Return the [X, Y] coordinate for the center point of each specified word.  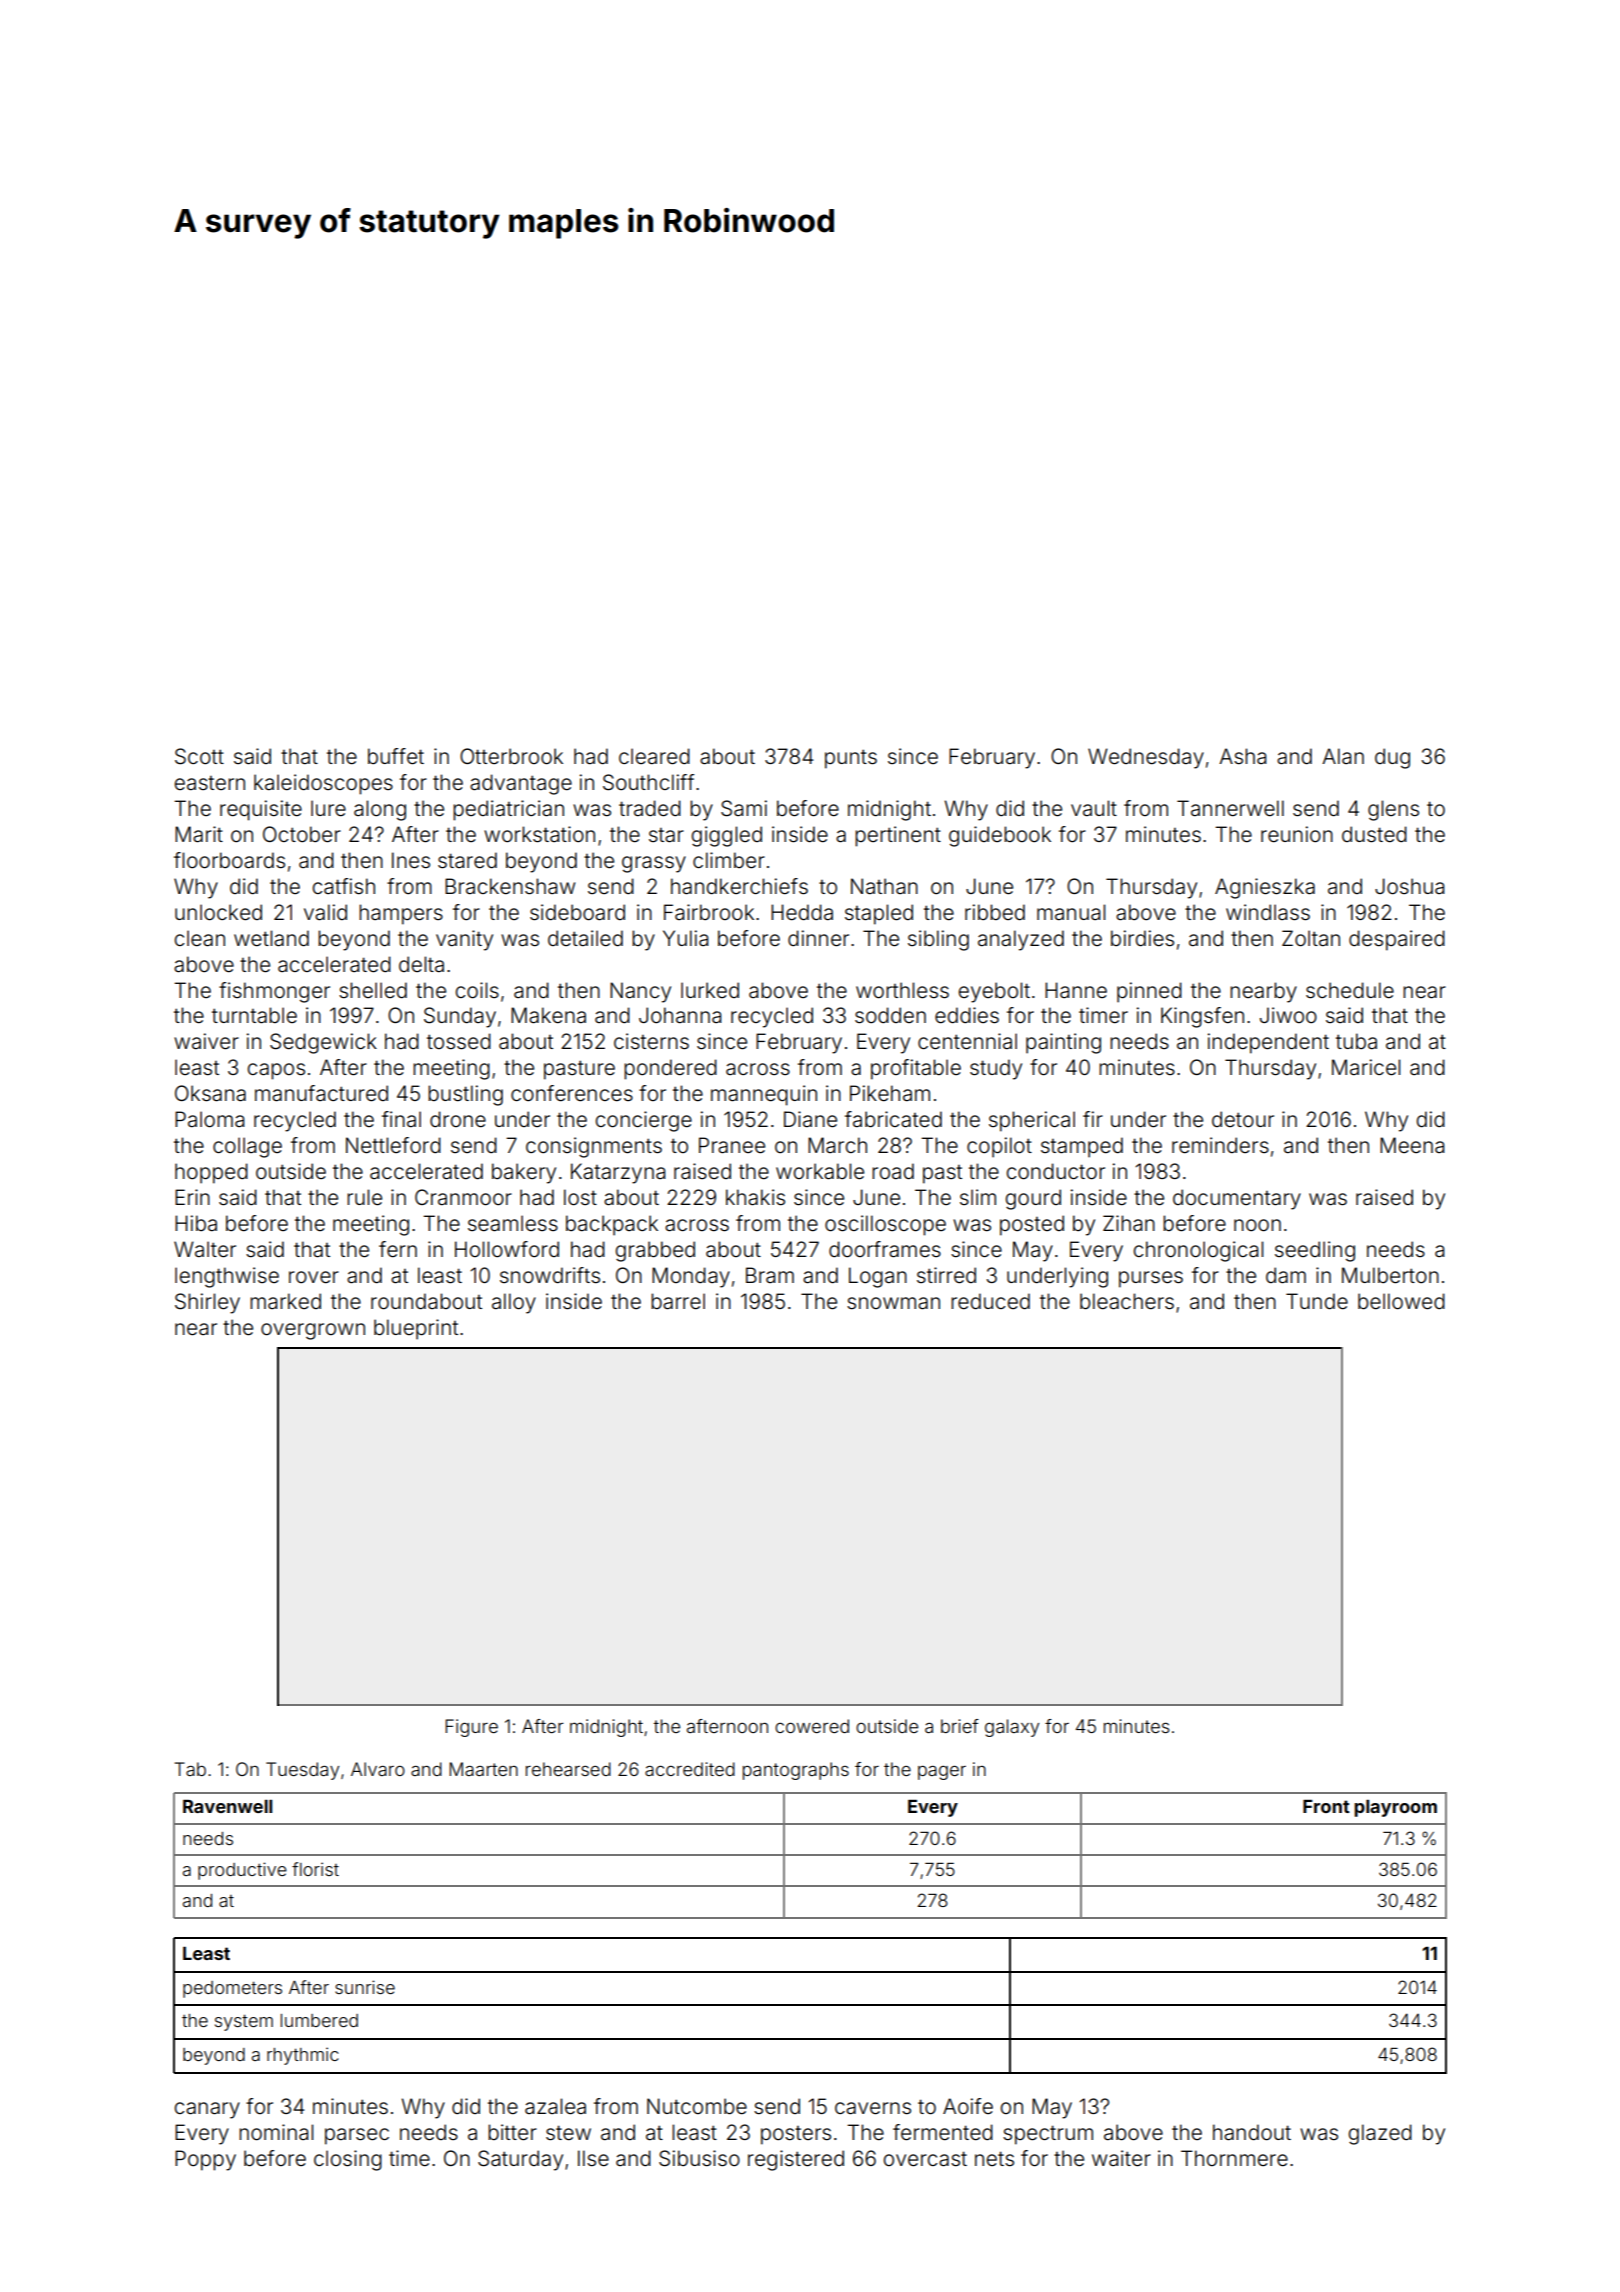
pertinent [898, 836]
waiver [206, 1041]
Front [1326, 1806]
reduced [990, 1301]
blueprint [416, 1329]
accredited [690, 1769]
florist [315, 1869]
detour [1243, 1119]
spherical [1032, 1121]
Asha [1243, 756]
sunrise [365, 1987]
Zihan [1129, 1223]
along [380, 810]
